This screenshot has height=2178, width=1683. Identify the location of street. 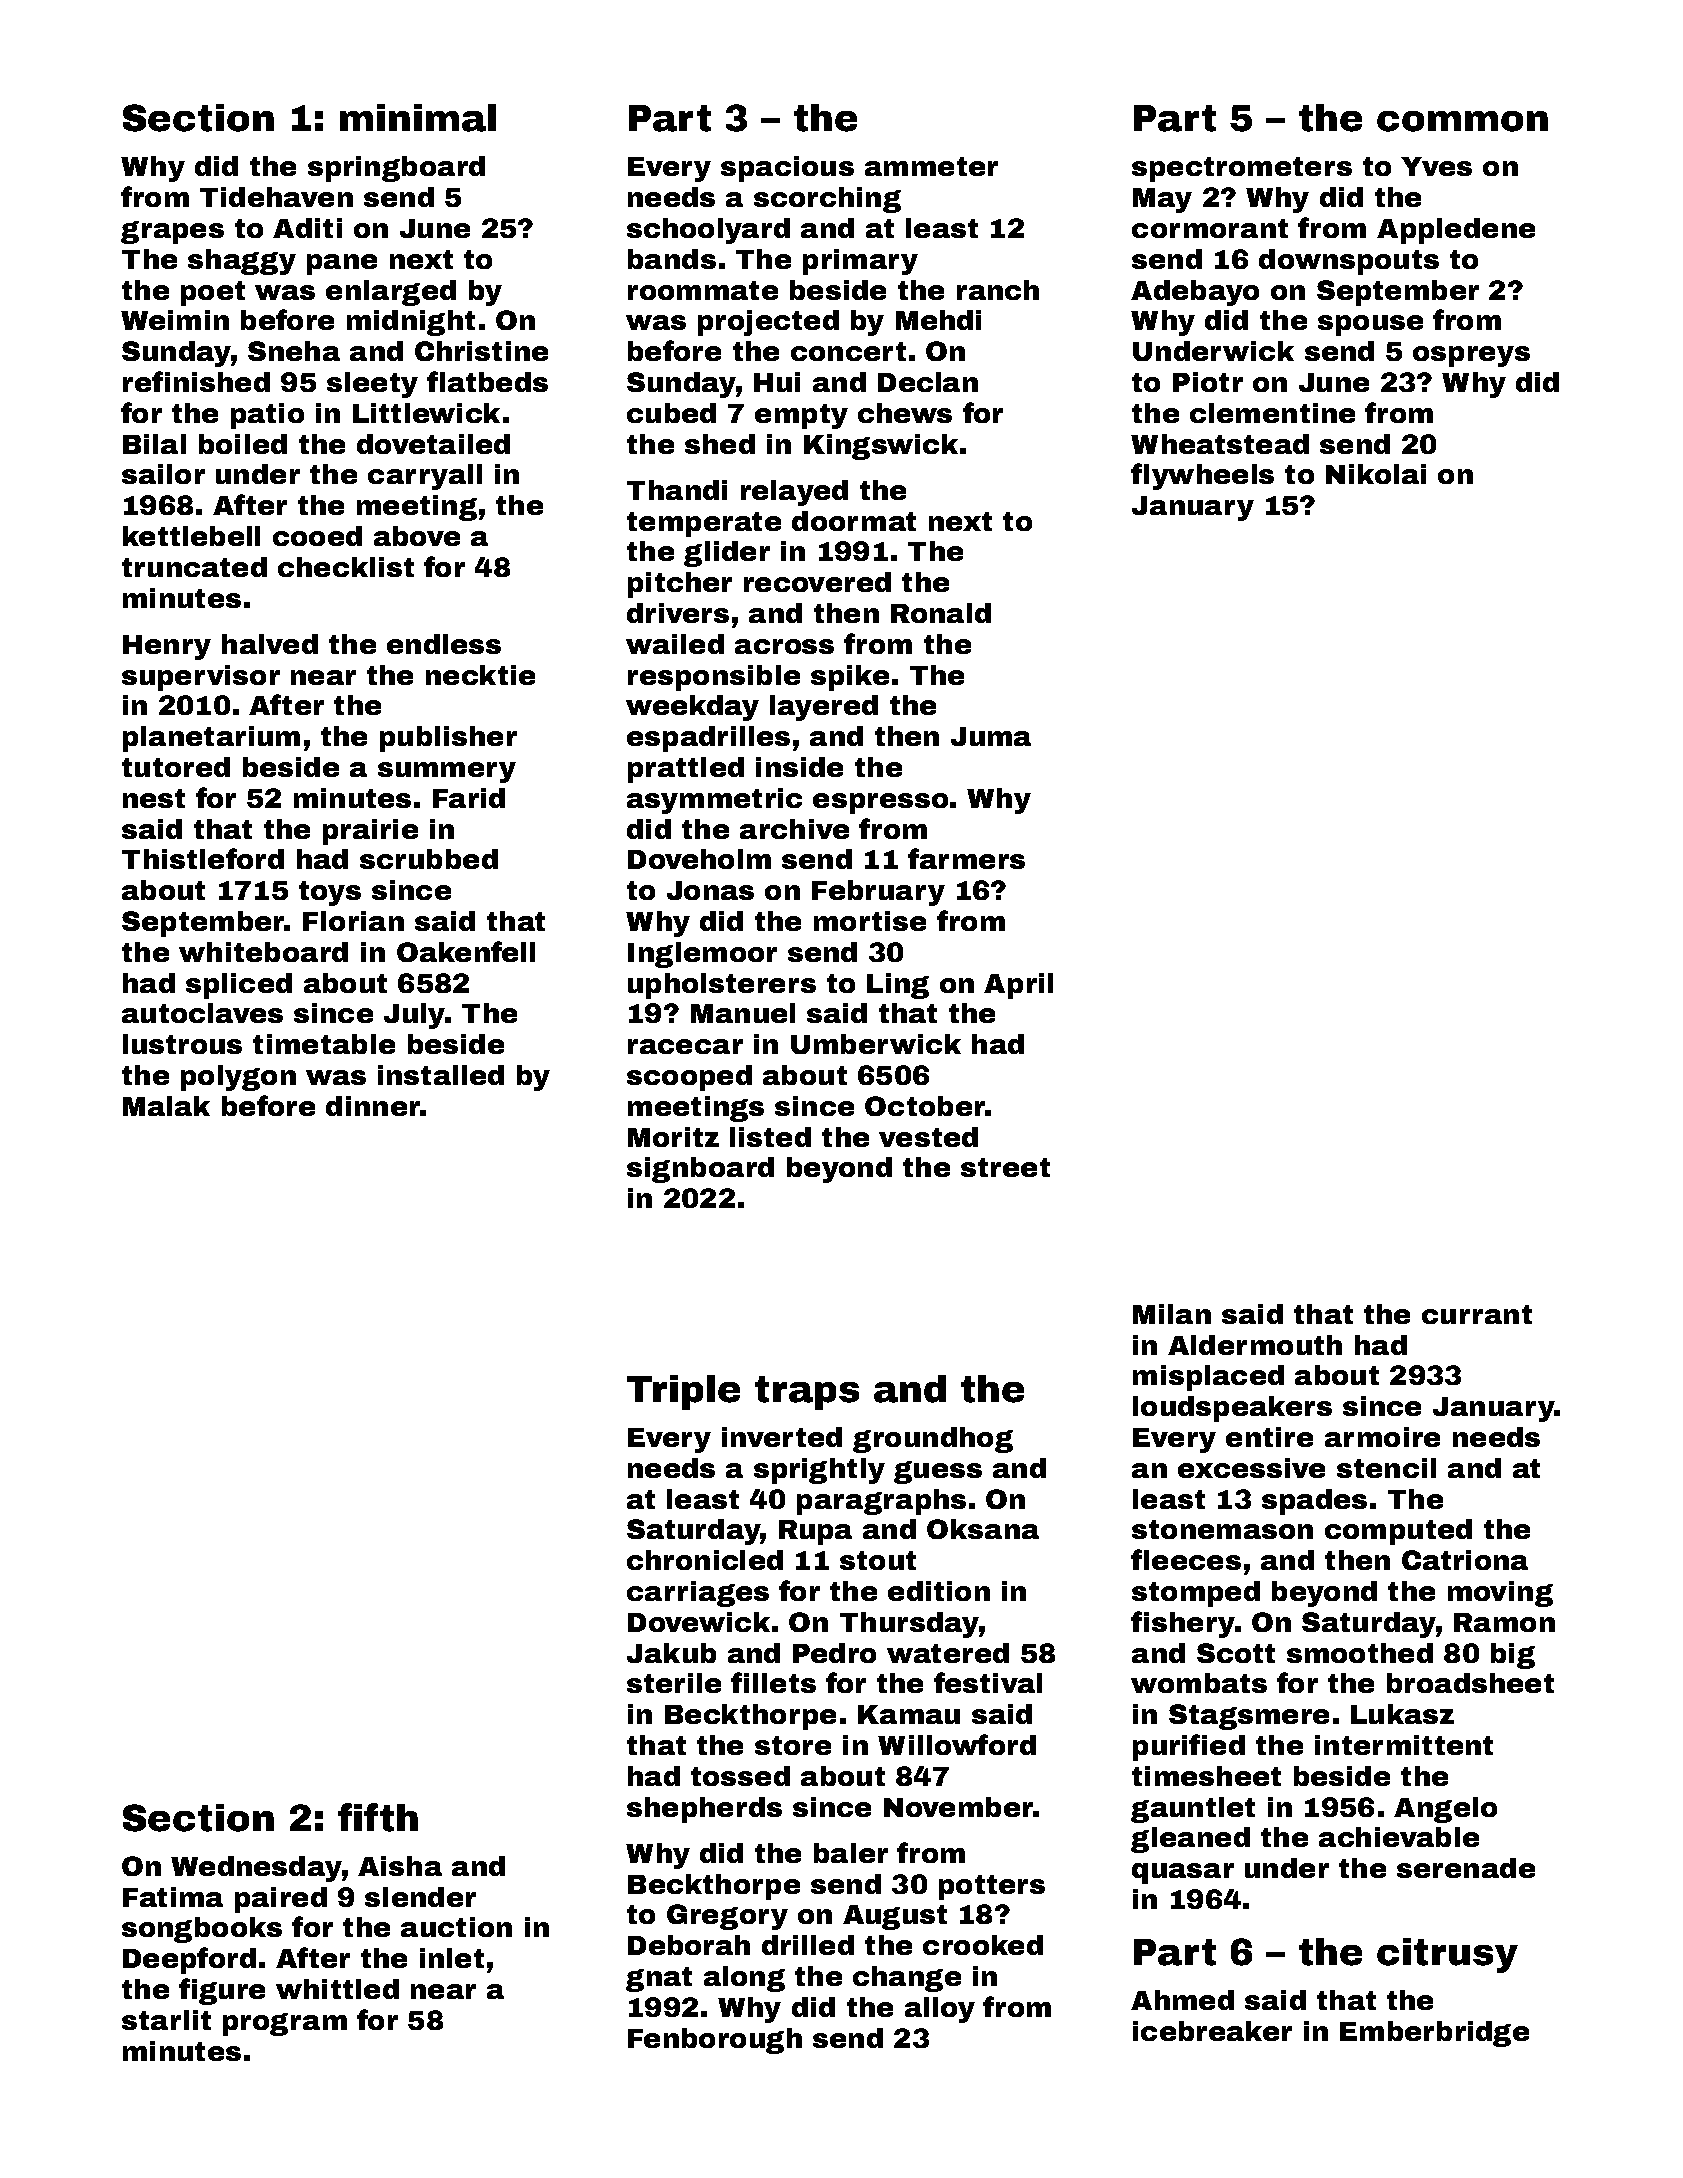
(1005, 1167).
